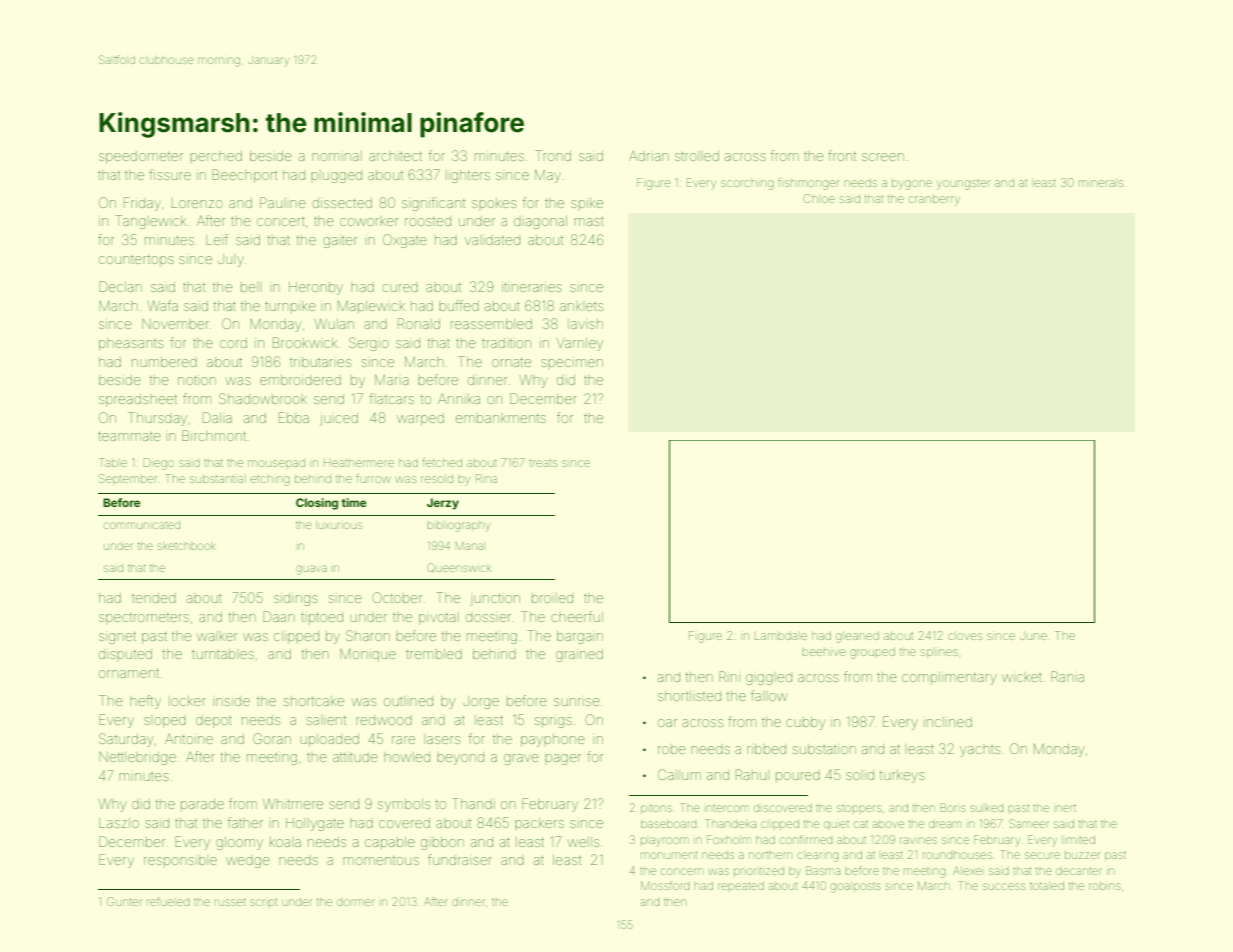 The width and height of the screenshot is (1233, 952). Describe the element at coordinates (443, 740) in the screenshot. I see `lasers` at that location.
